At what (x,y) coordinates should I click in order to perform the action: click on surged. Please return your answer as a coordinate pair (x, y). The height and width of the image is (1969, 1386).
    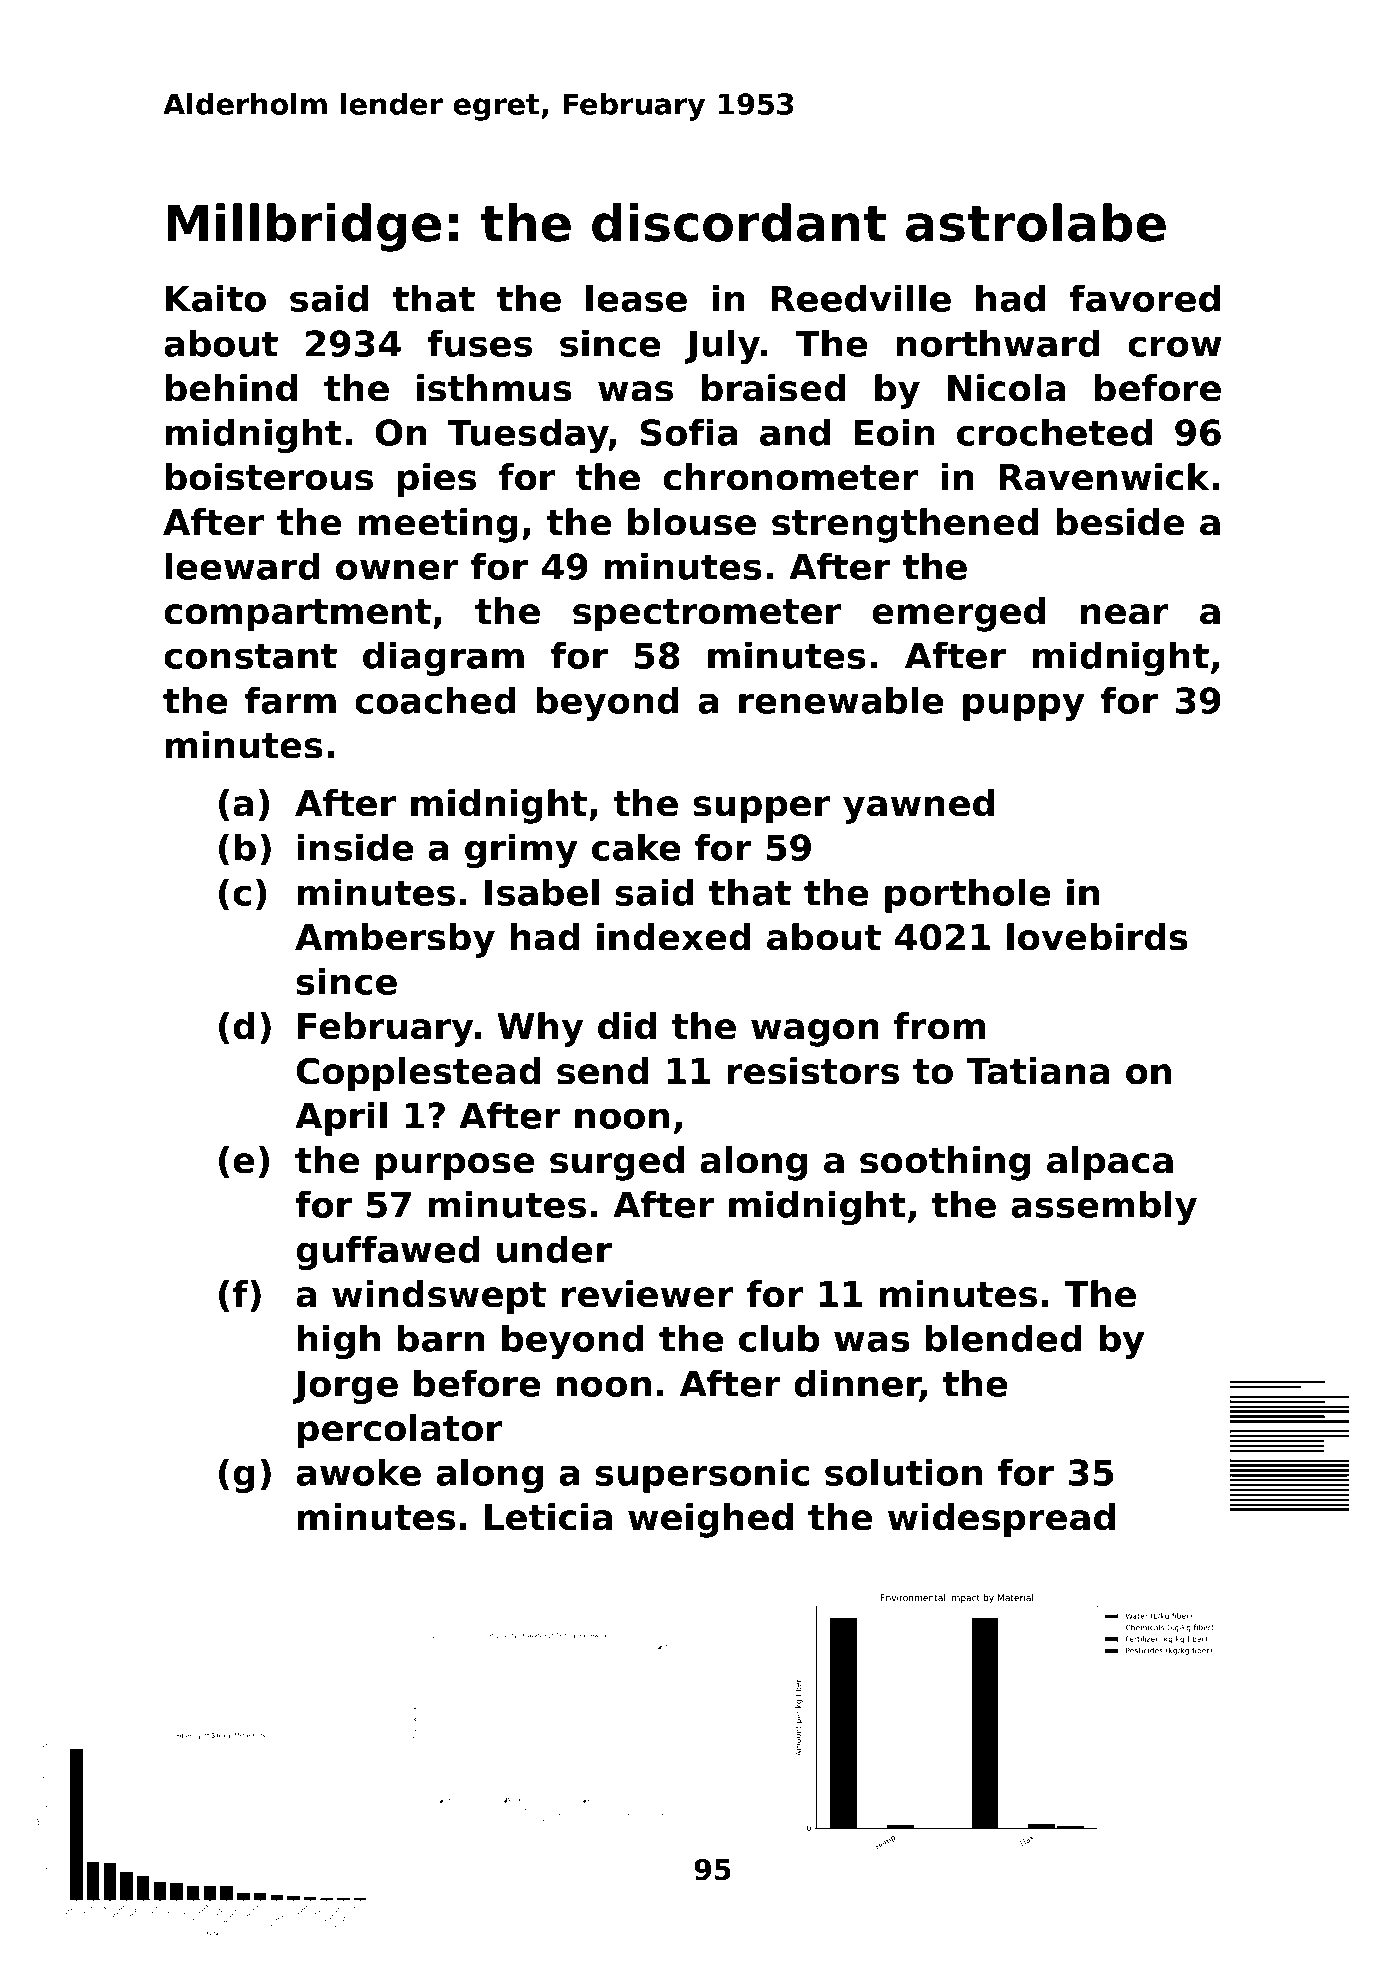
    Looking at the image, I should click on (617, 1163).
